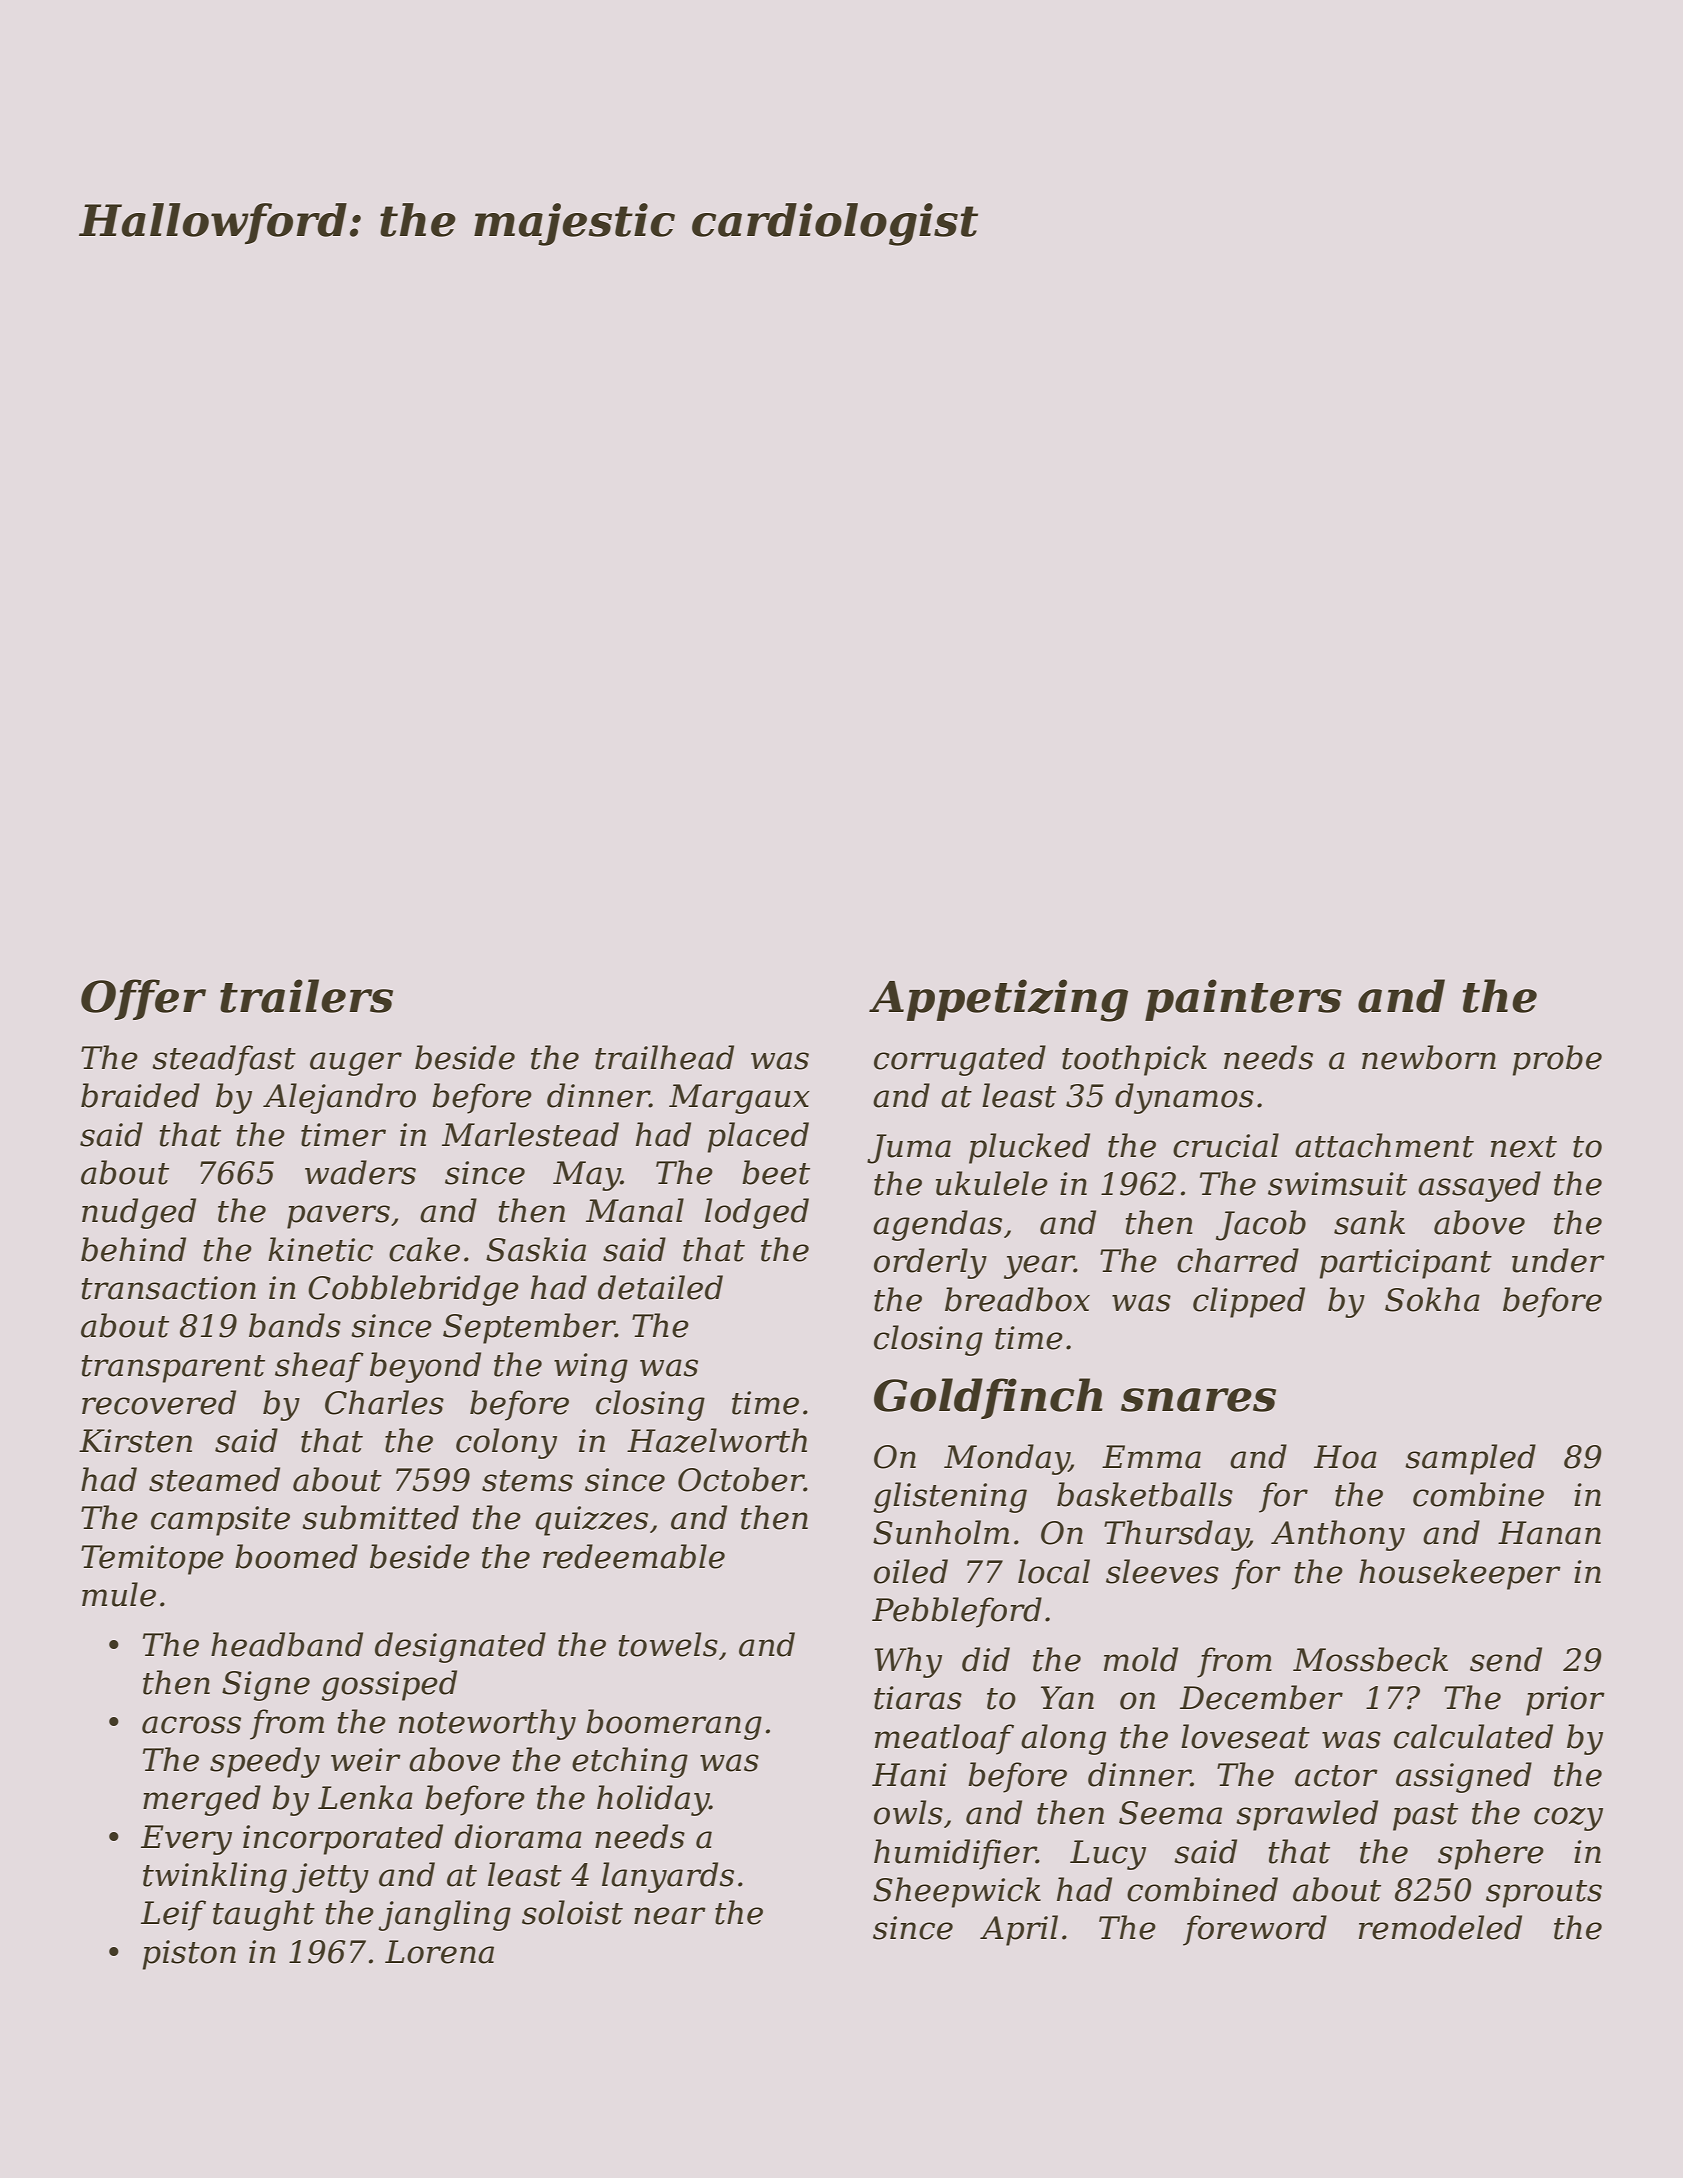  I want to click on Mossbeck, so click(1370, 1659).
